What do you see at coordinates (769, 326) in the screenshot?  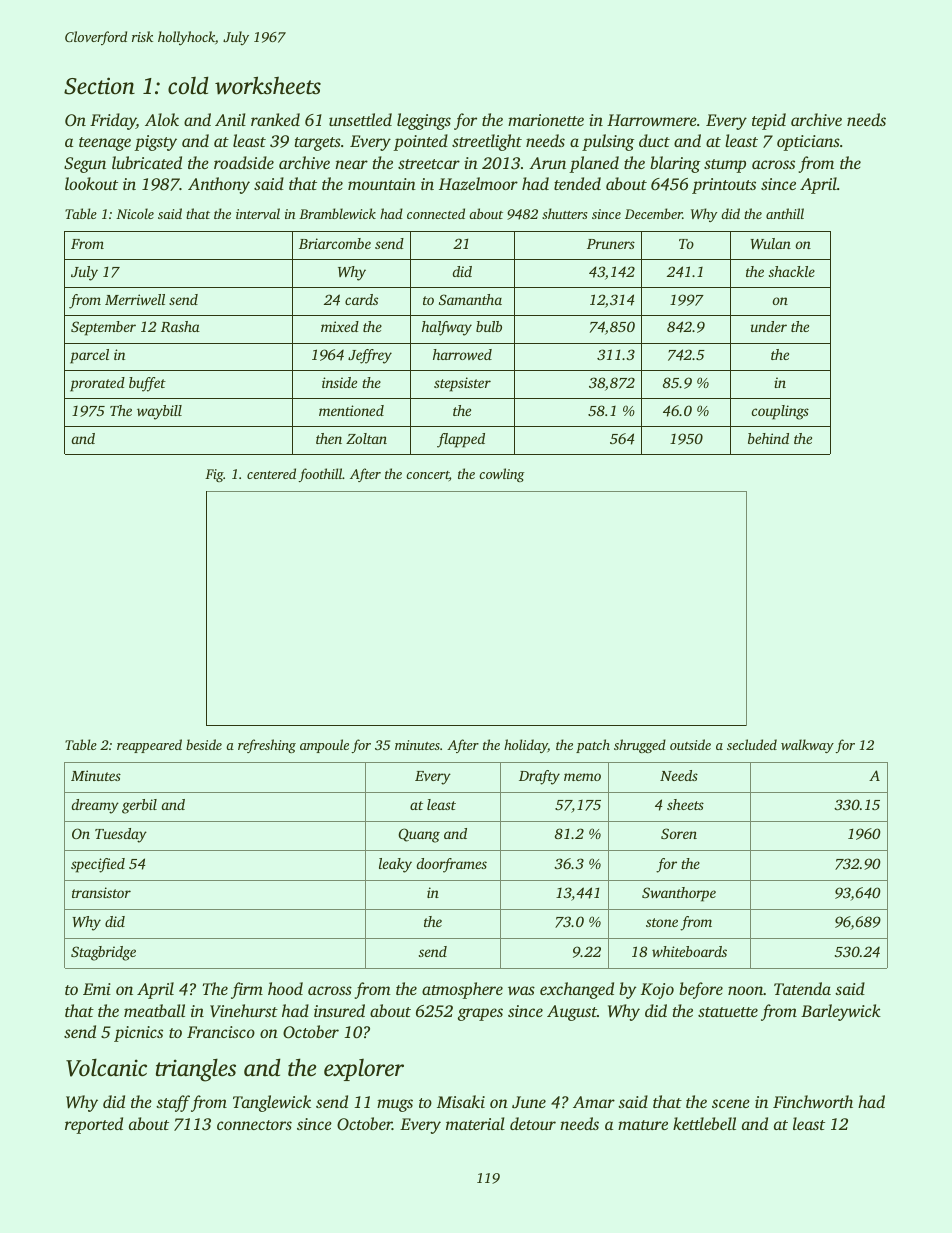 I see `under` at bounding box center [769, 326].
